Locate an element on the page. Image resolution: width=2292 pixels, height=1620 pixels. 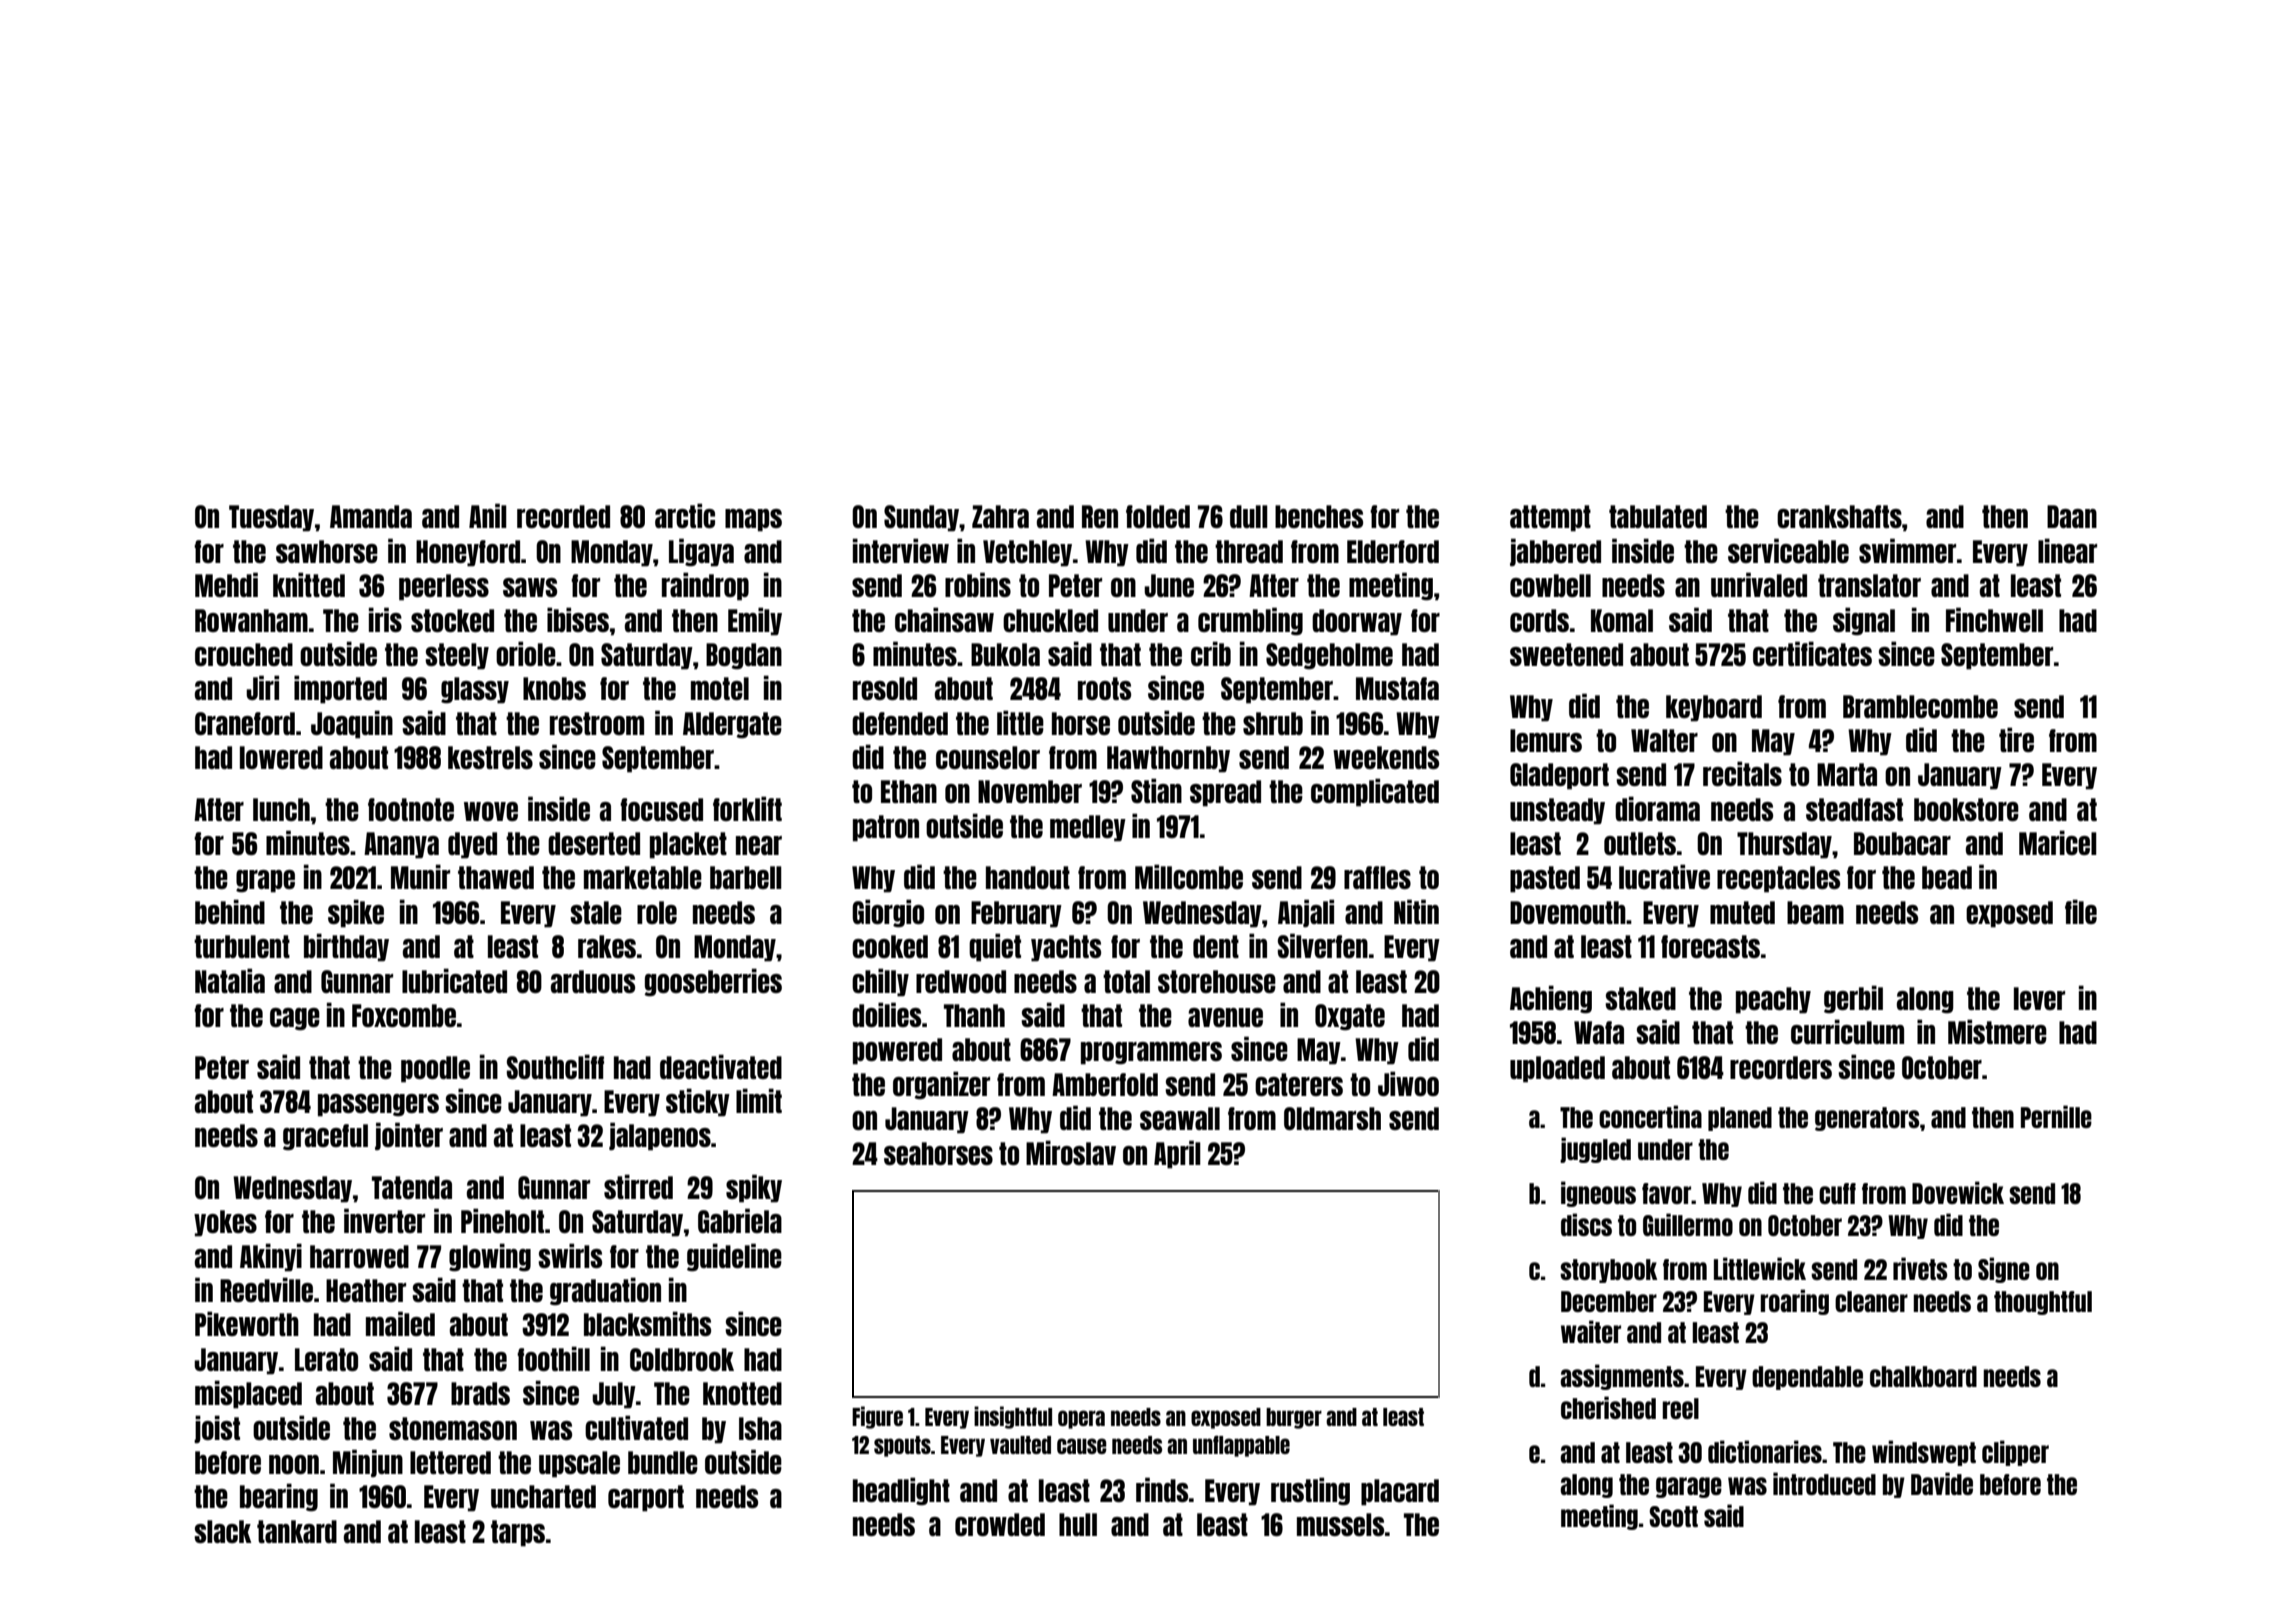
raffles is located at coordinates (1377, 877).
